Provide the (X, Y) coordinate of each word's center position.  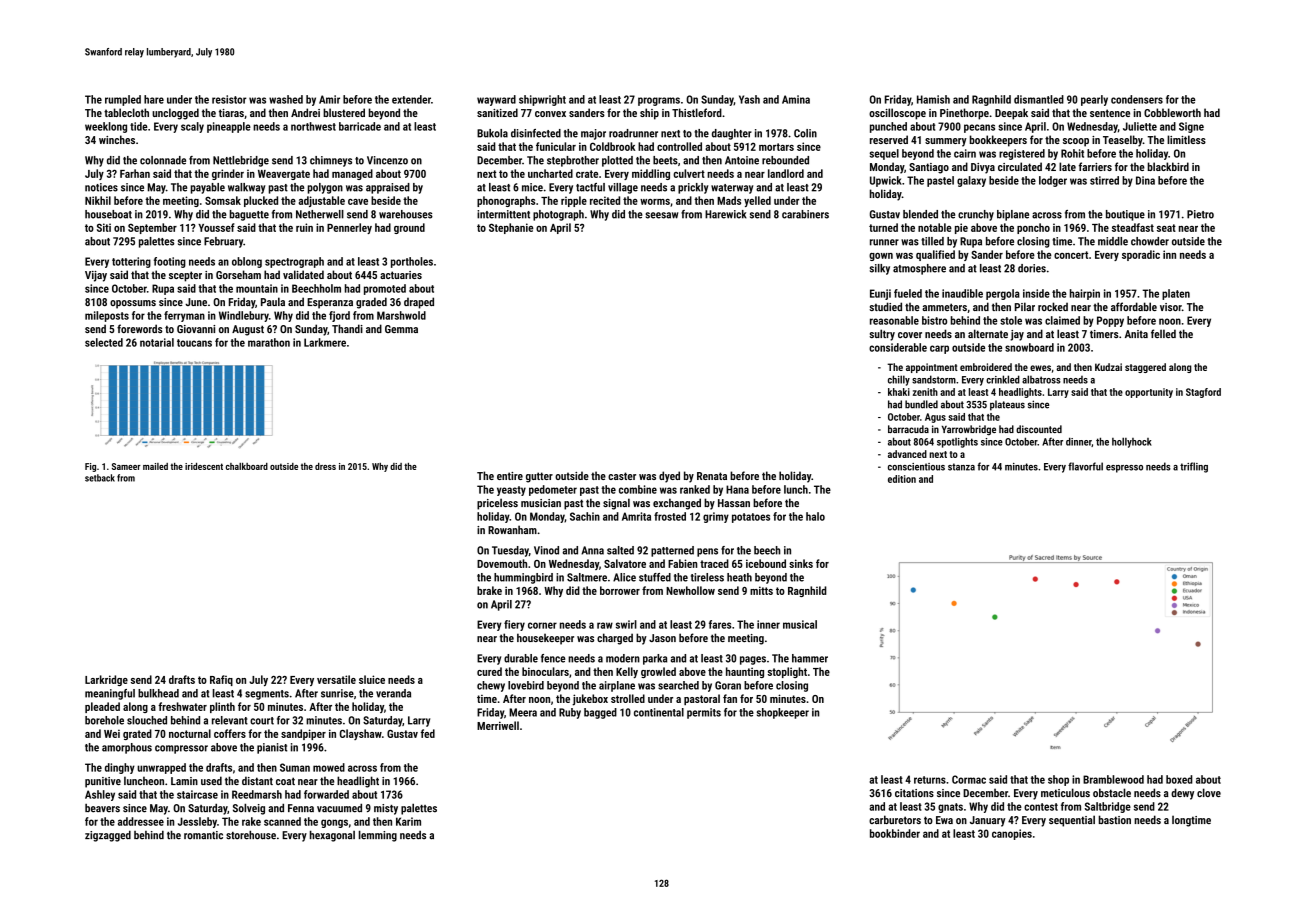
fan (730, 698)
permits (704, 713)
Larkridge (106, 680)
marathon (269, 342)
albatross (1041, 379)
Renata (712, 476)
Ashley (100, 795)
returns (930, 780)
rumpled (123, 100)
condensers (1137, 99)
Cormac (969, 779)
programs (659, 101)
